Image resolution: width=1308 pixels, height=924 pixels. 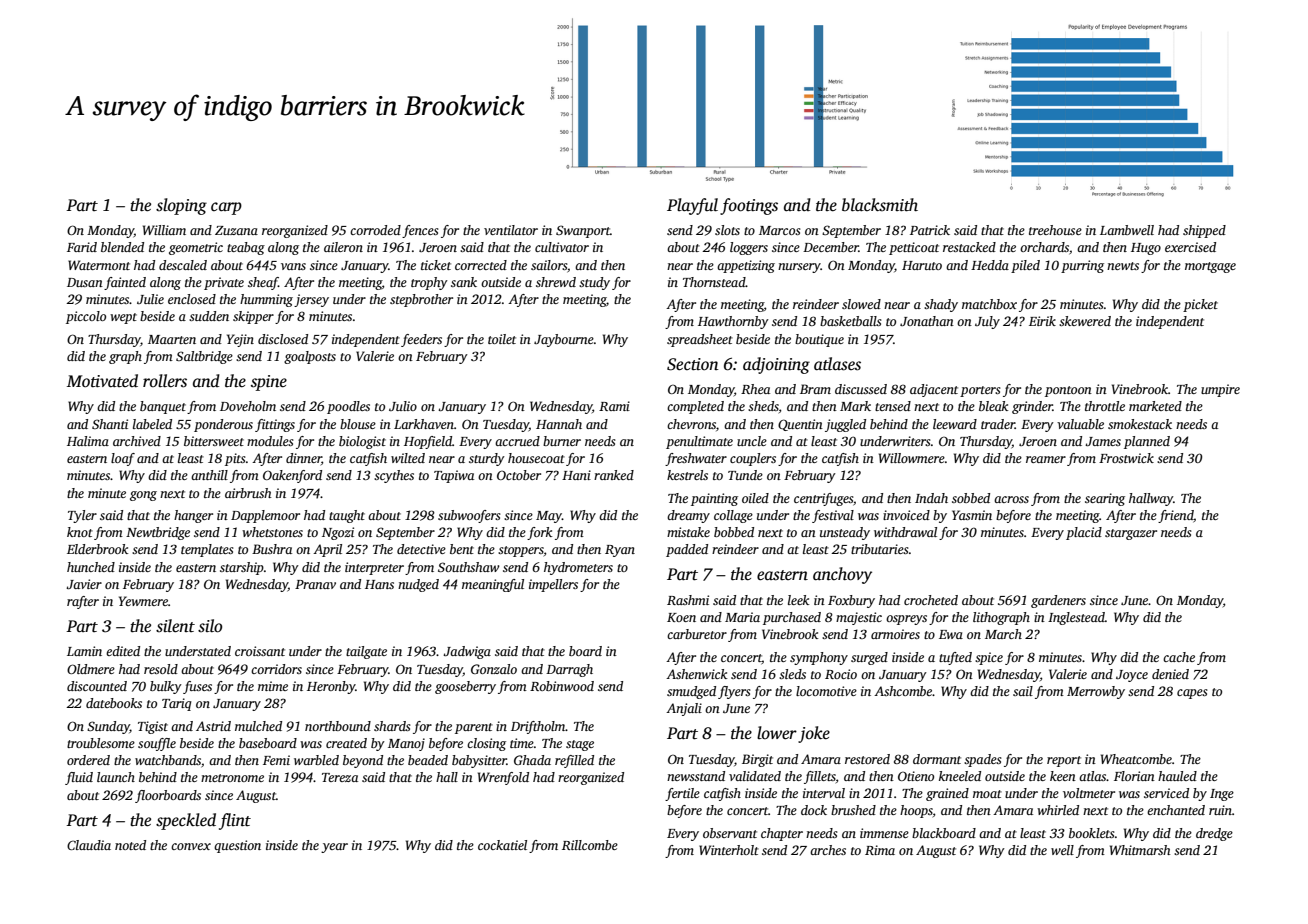 I want to click on enclosed, so click(x=192, y=299).
